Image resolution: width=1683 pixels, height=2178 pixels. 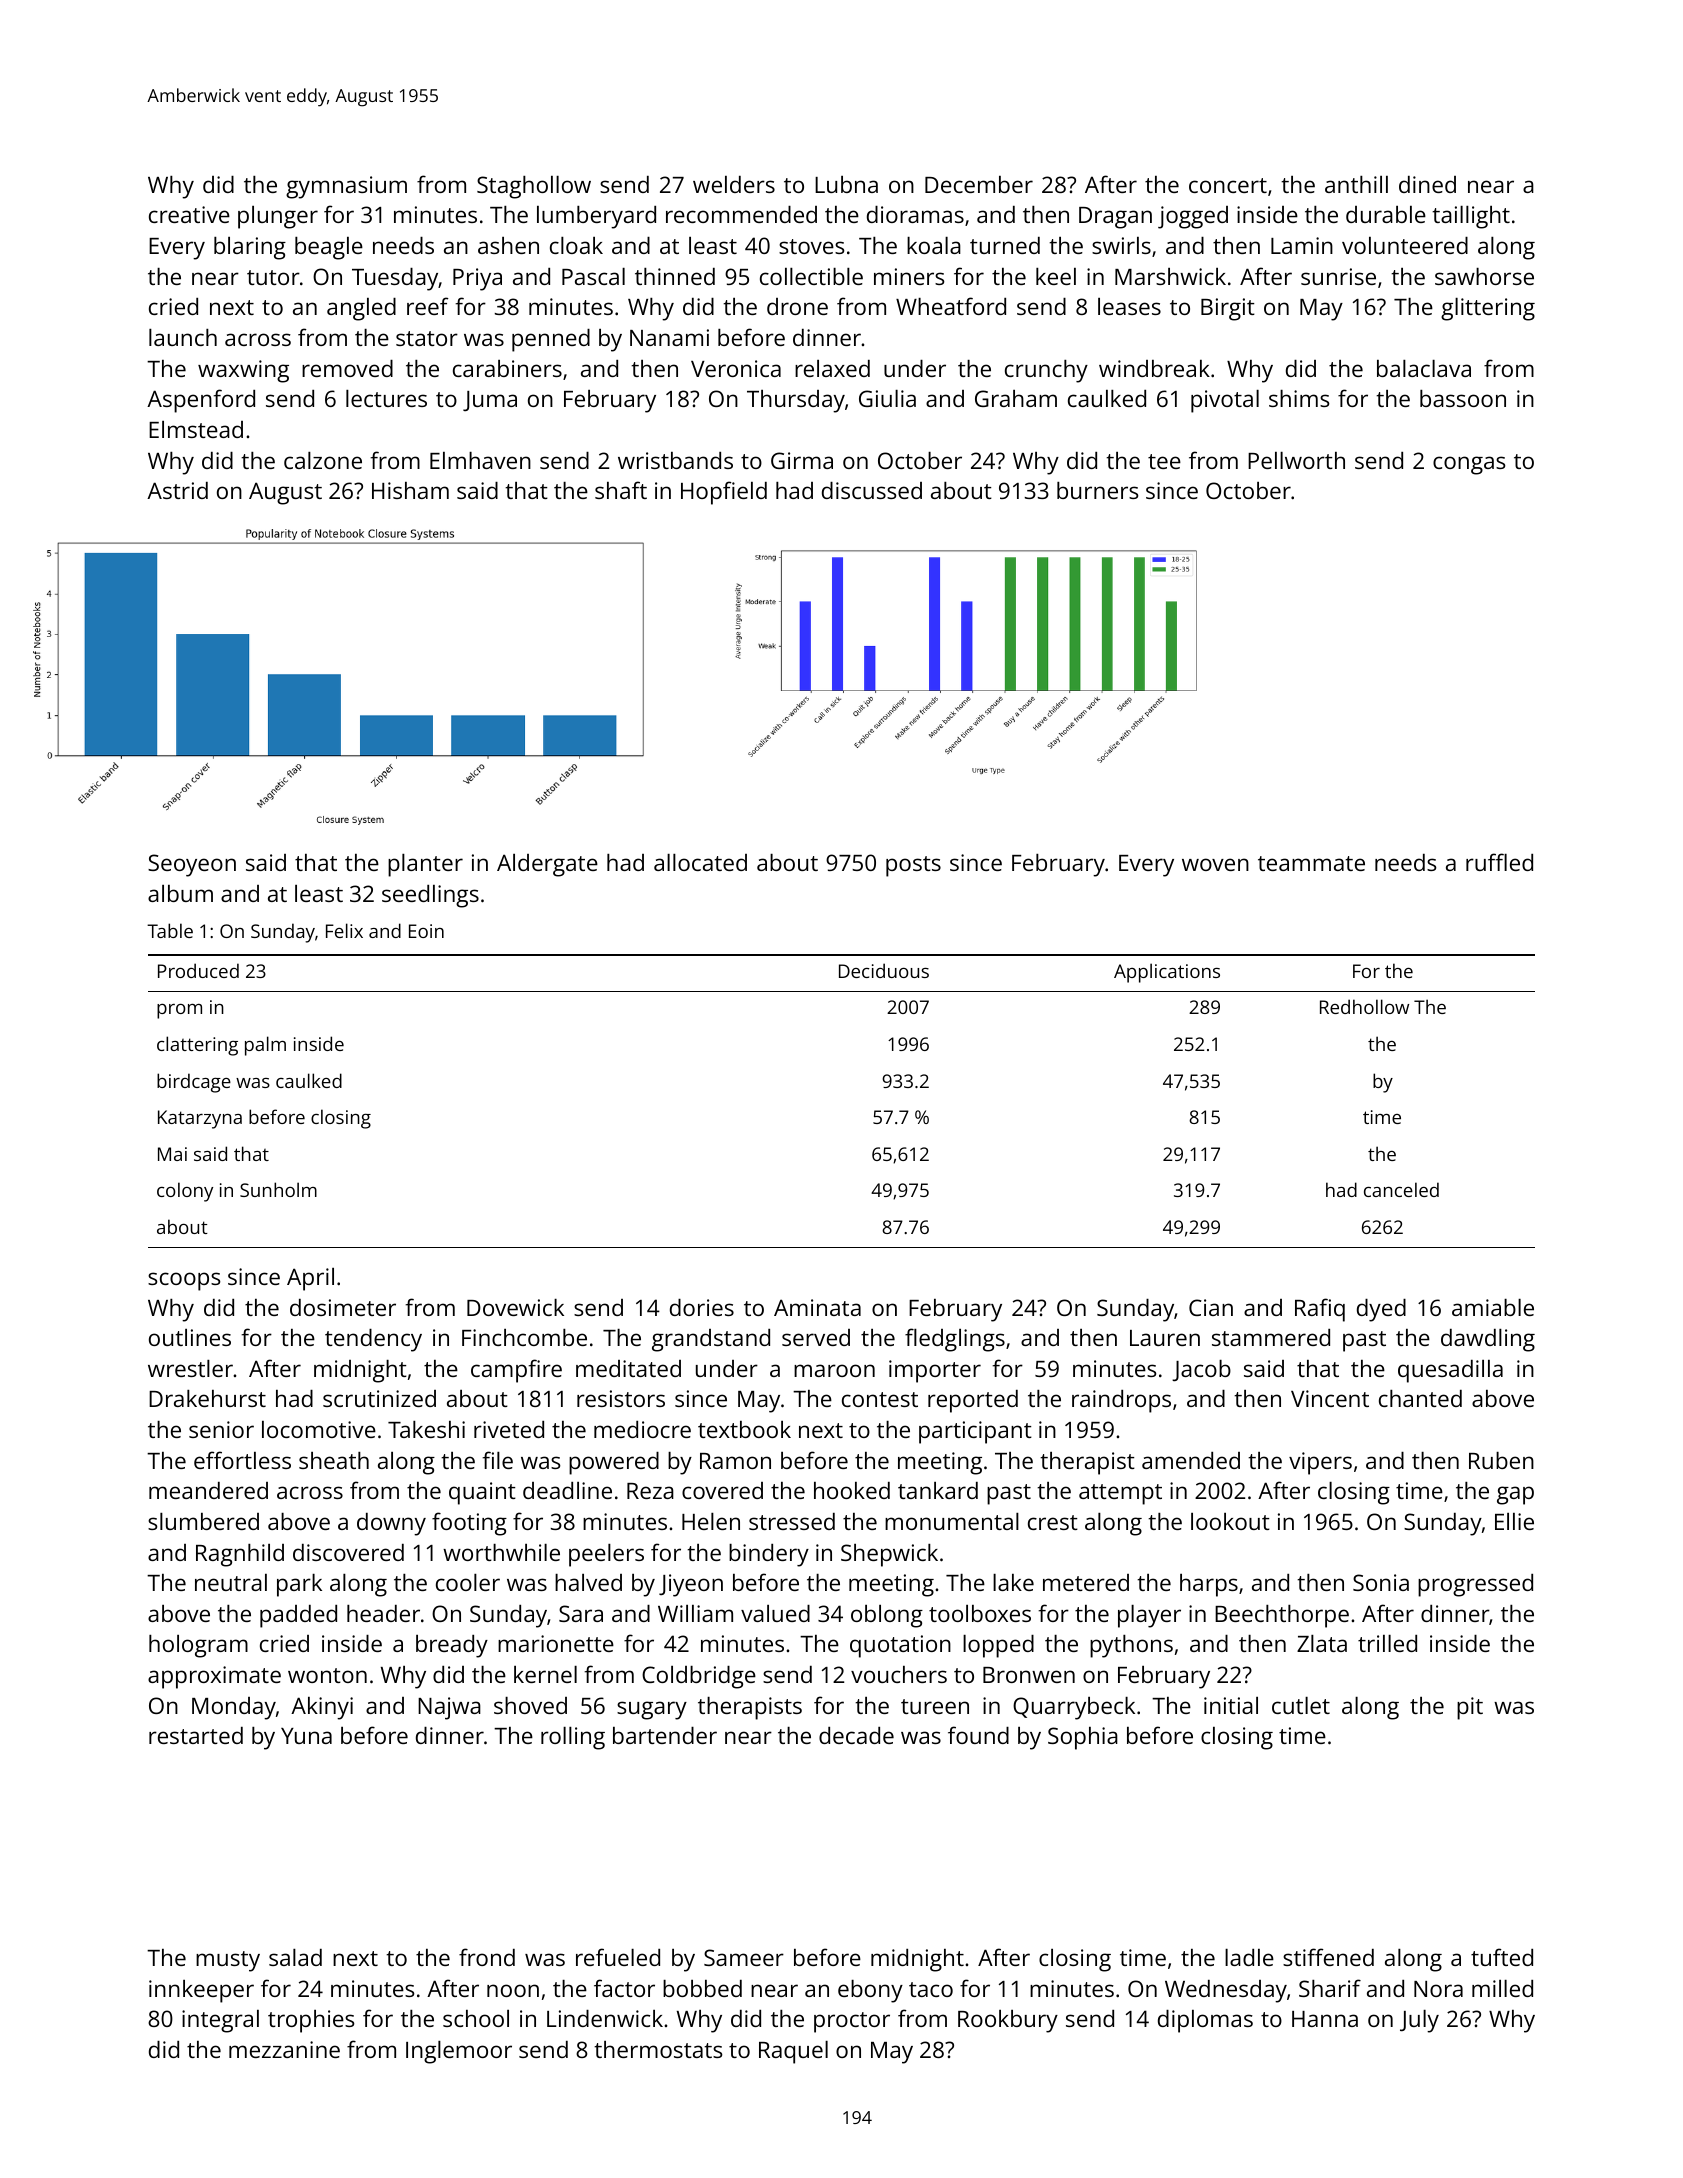 I want to click on Dovewick, so click(x=515, y=1307).
